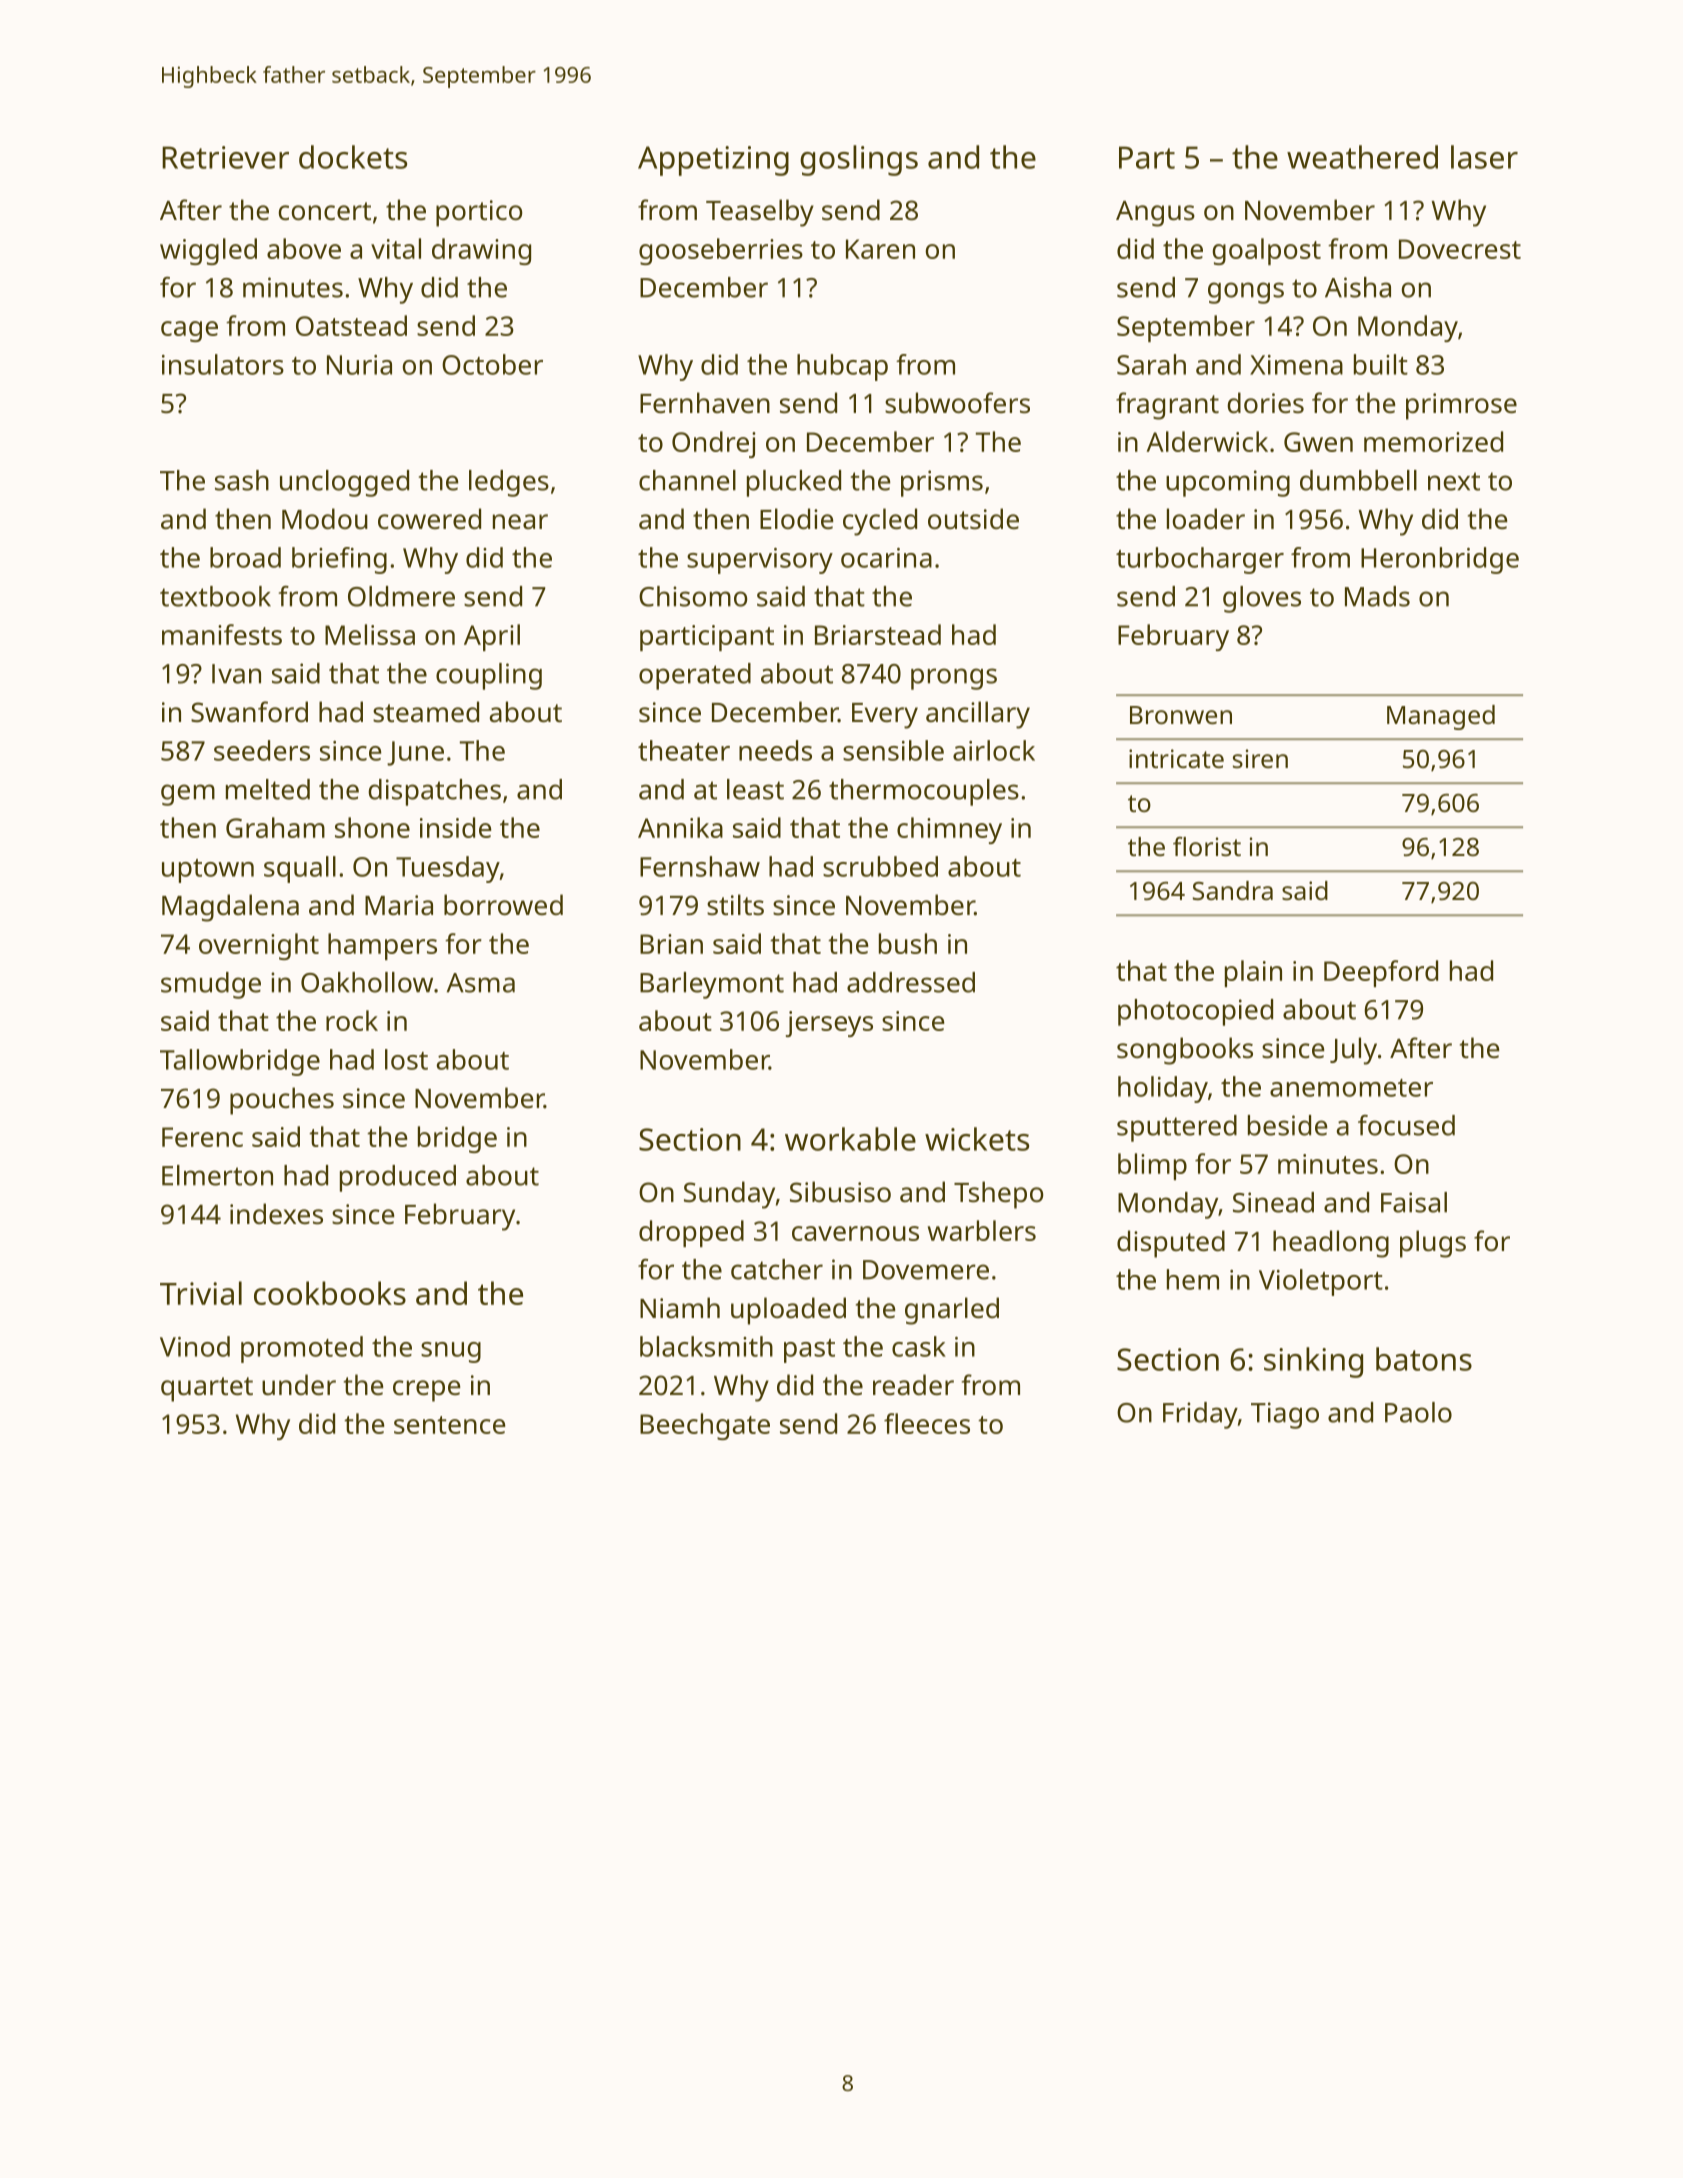 The height and width of the page is (2178, 1683). What do you see at coordinates (1296, 365) in the page?
I see `Ximena` at bounding box center [1296, 365].
